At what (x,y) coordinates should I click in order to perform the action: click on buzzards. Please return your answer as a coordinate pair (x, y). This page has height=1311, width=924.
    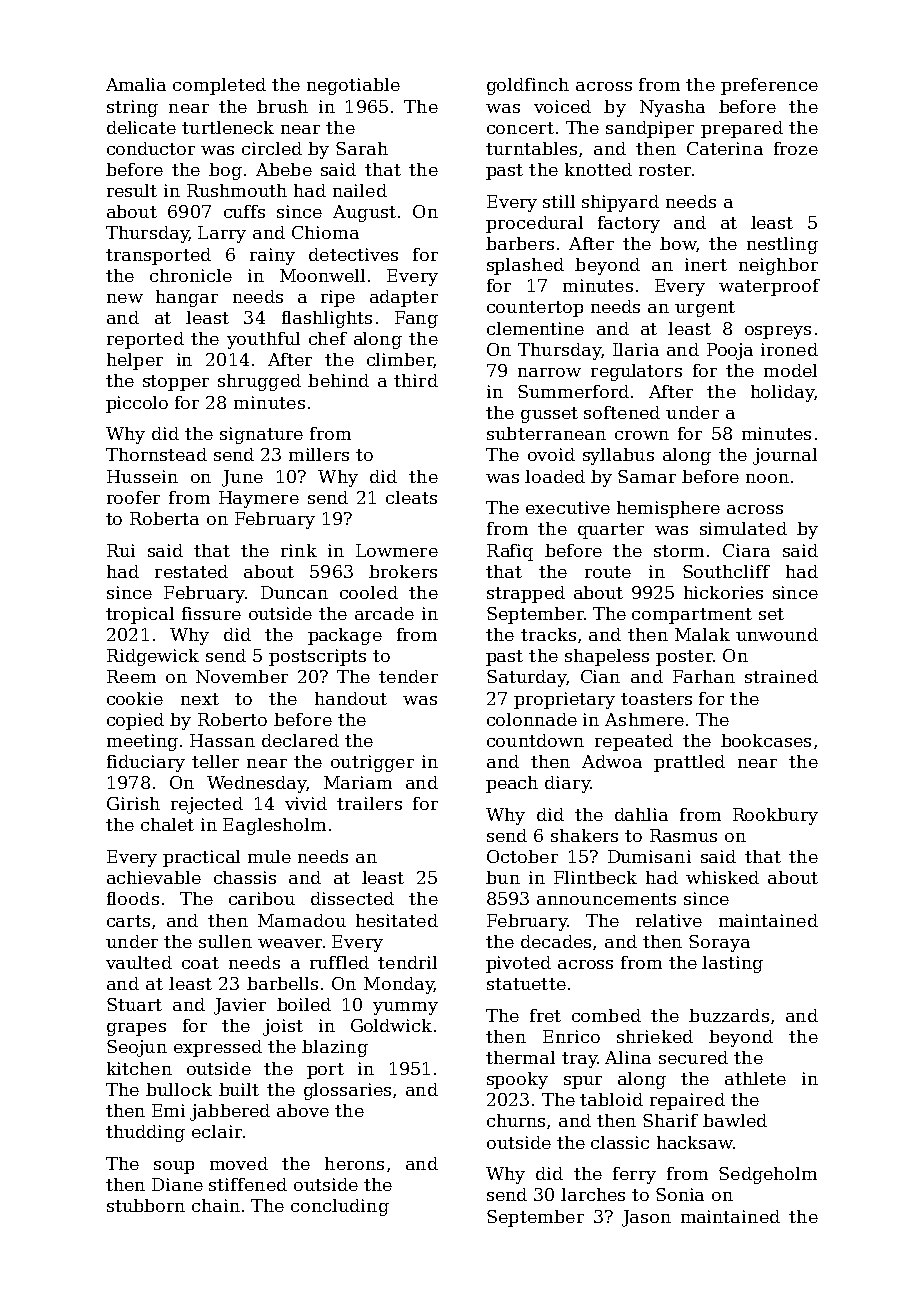
    Looking at the image, I should click on (729, 1015).
